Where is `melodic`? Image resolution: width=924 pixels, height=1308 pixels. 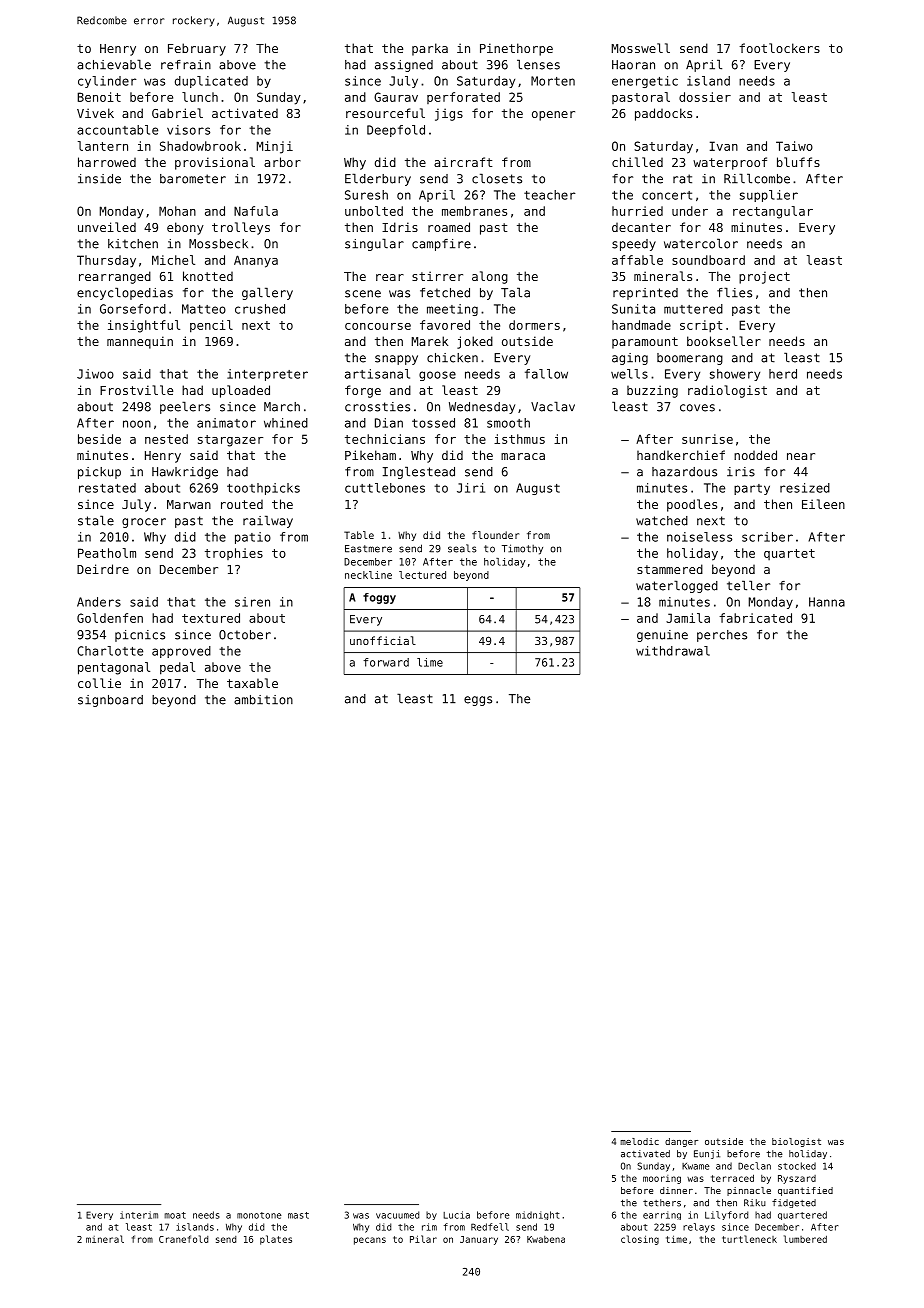
melodic is located at coordinates (639, 1141).
